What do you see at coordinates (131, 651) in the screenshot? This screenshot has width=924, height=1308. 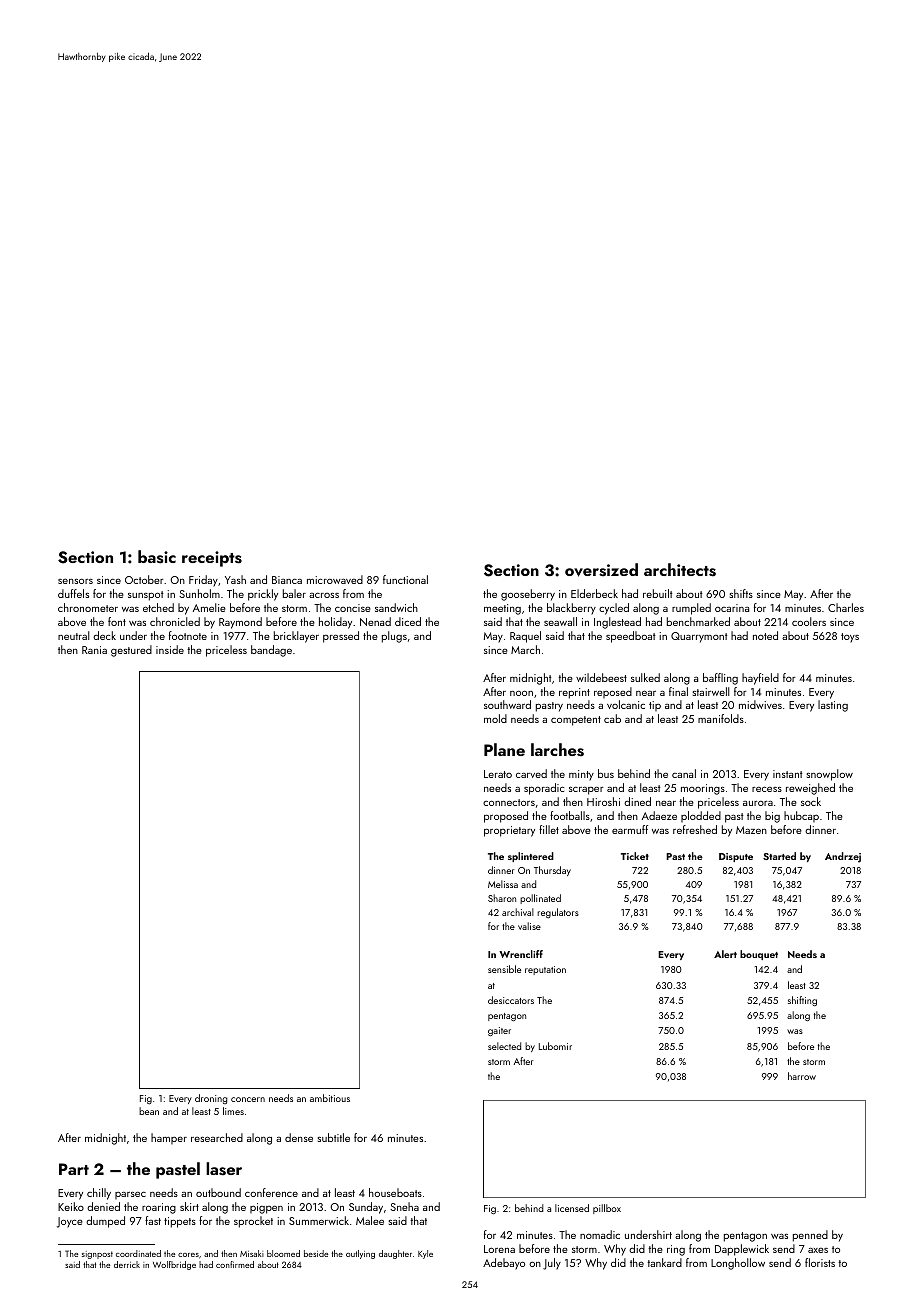 I see `gestured` at bounding box center [131, 651].
